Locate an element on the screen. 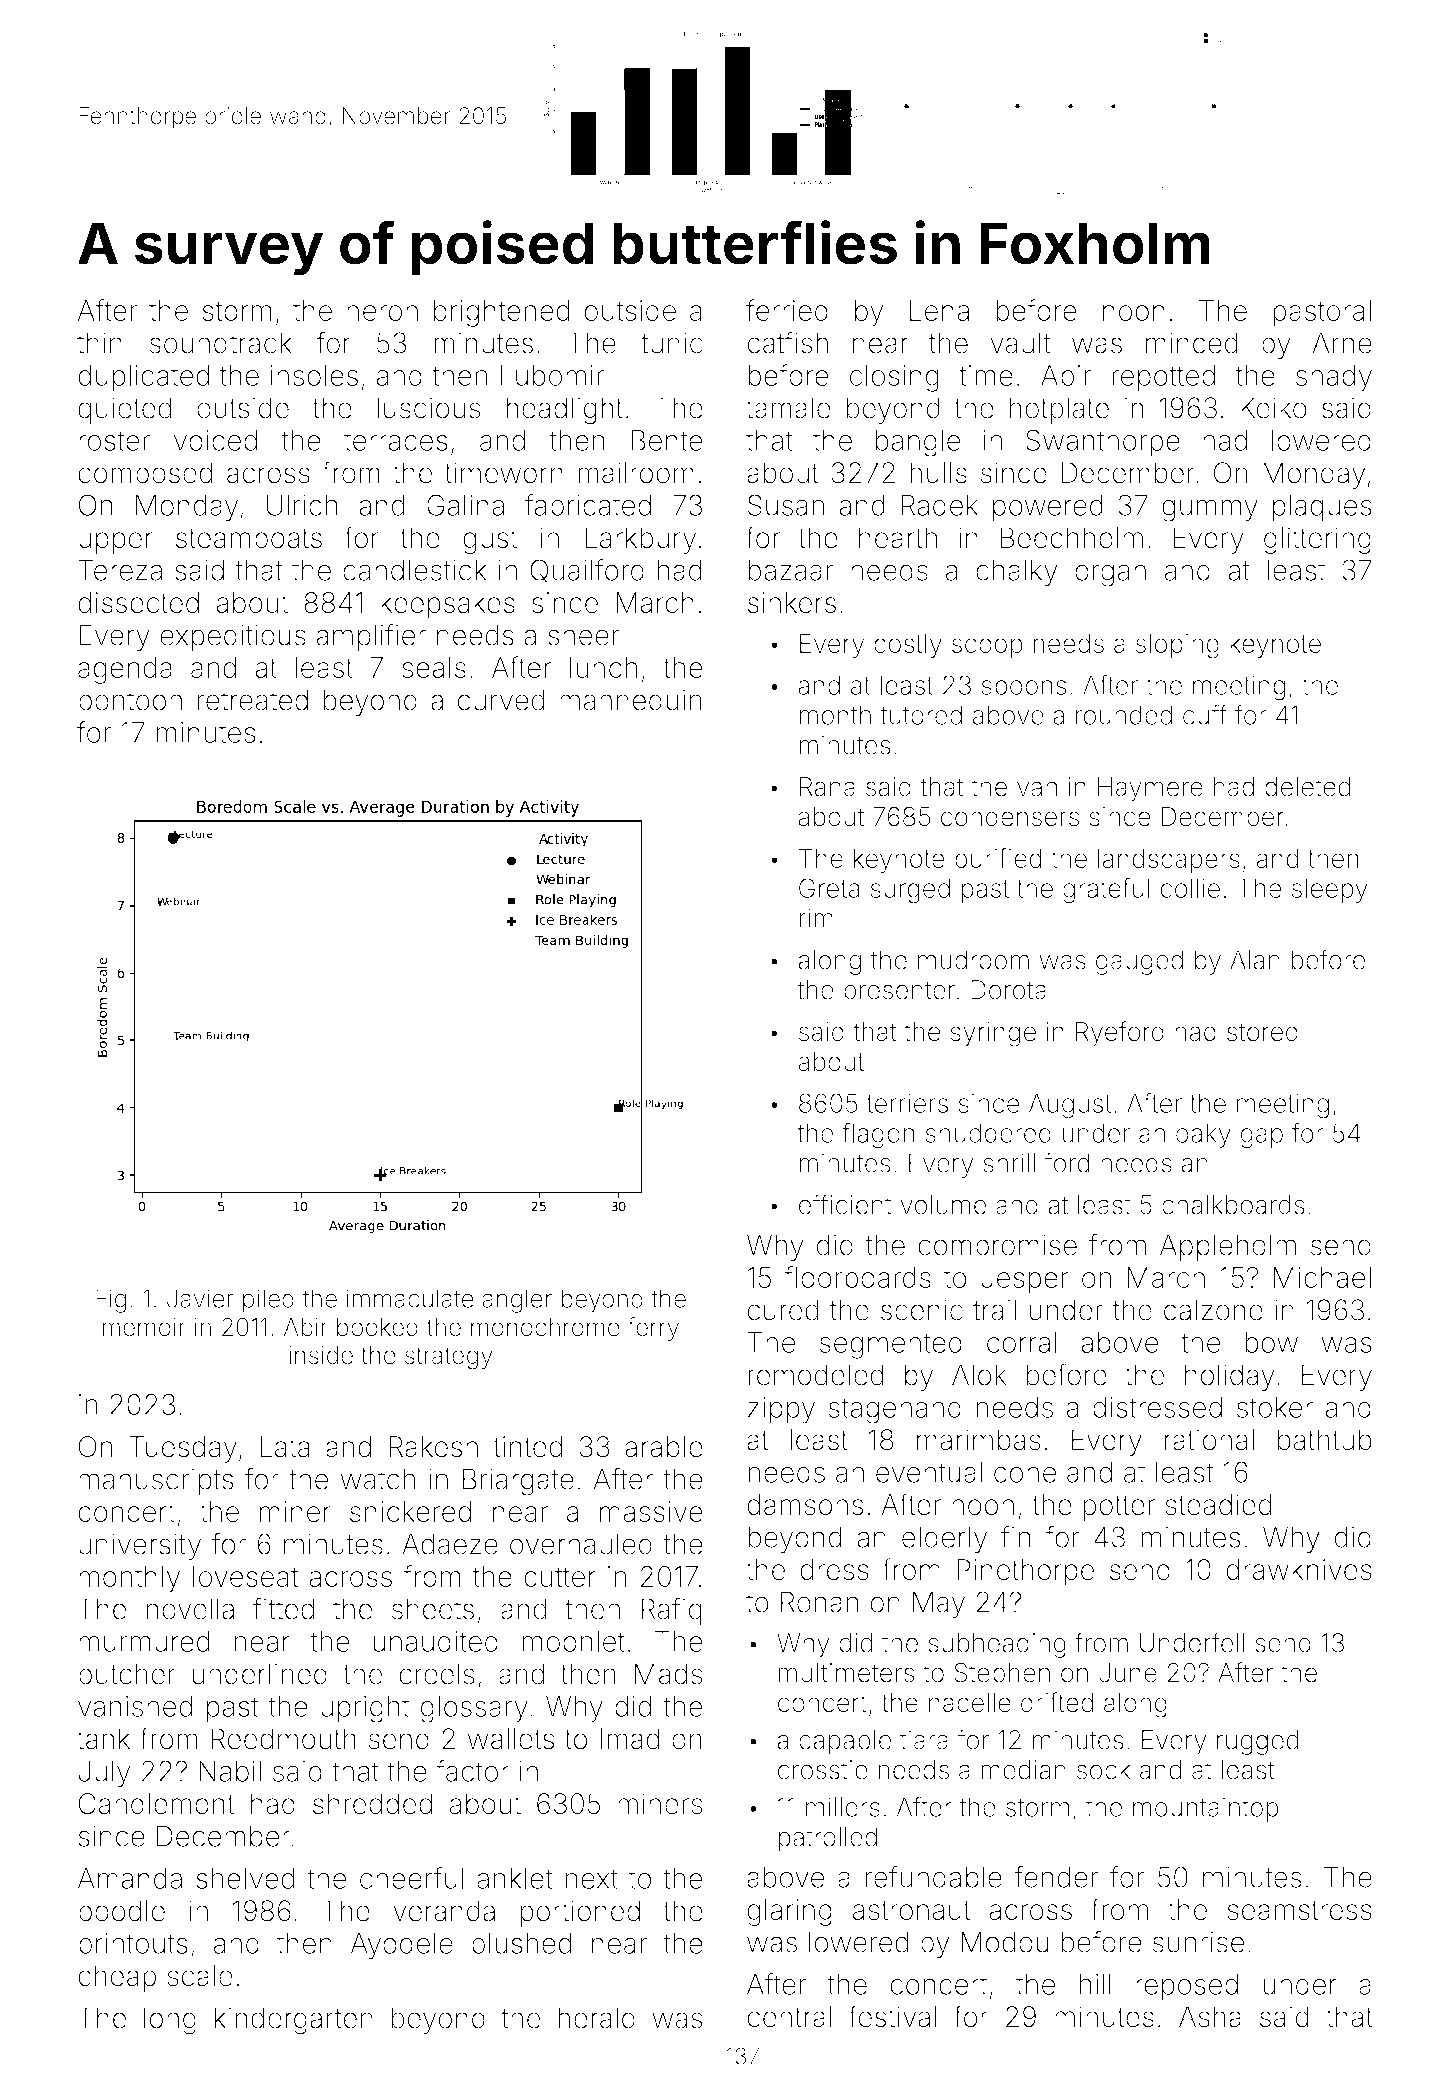 This screenshot has height=2100, width=1450. minced is located at coordinates (1192, 343).
